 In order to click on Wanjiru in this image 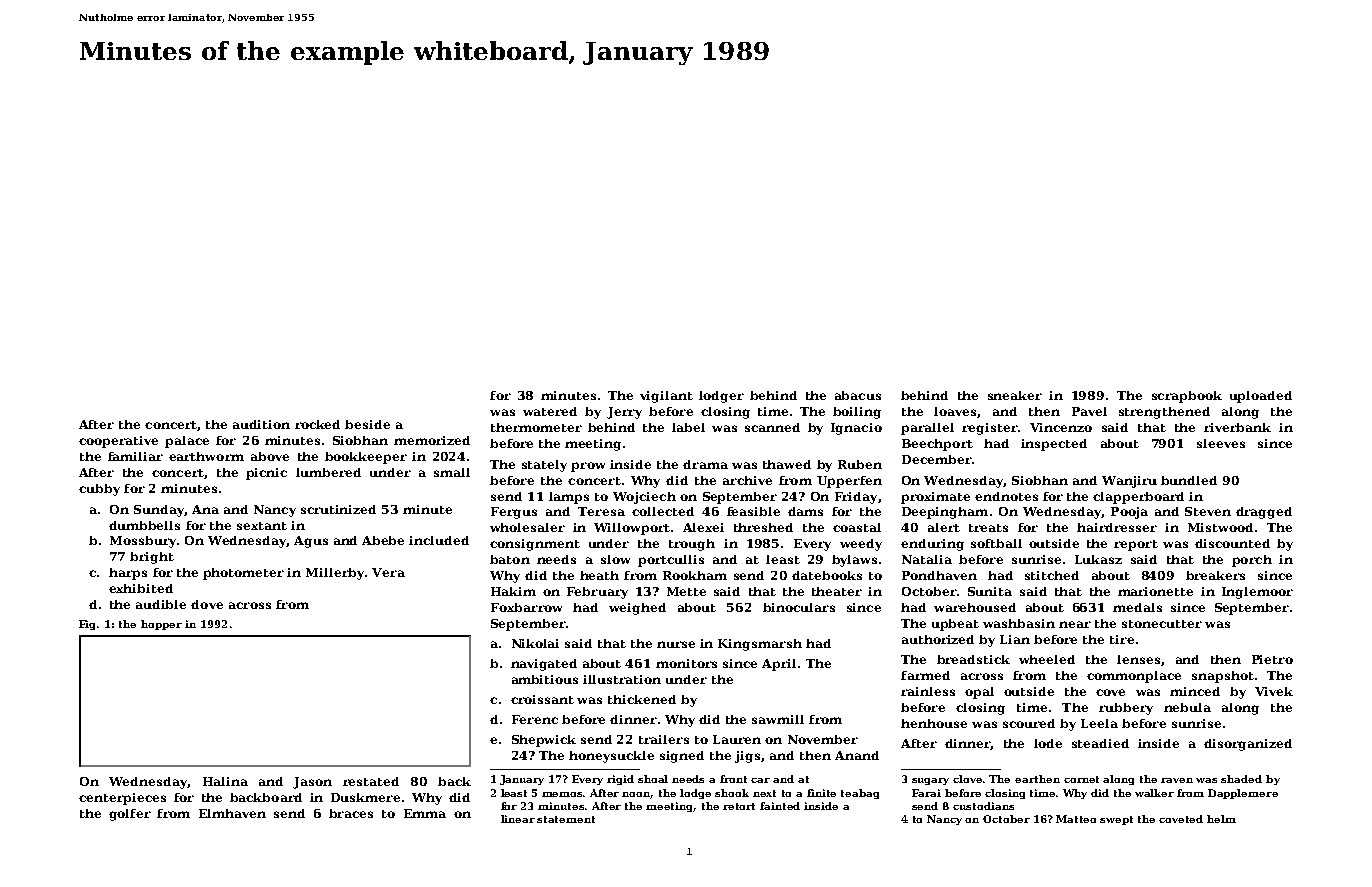, I will do `click(1129, 482)`.
